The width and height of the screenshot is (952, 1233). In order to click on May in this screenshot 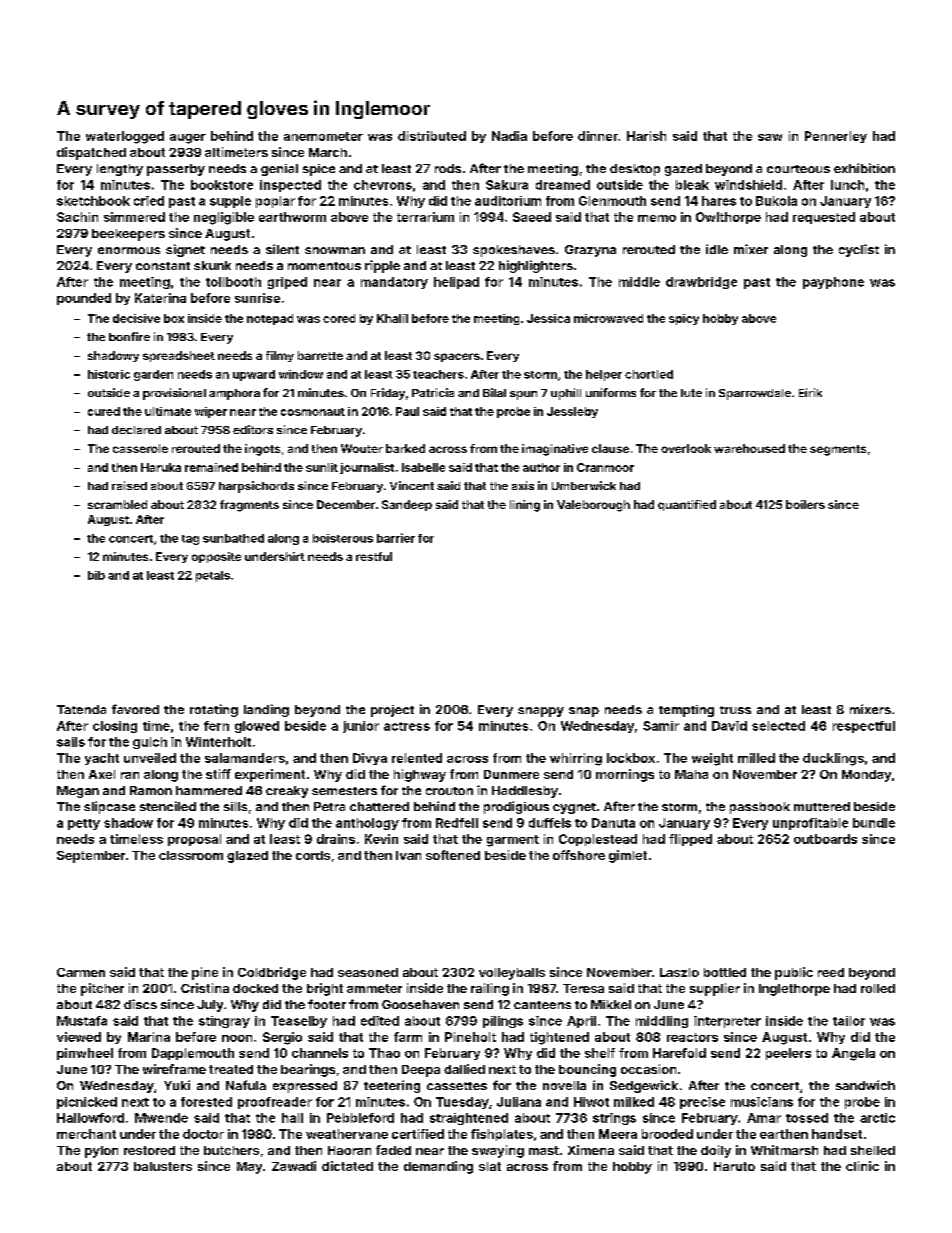, I will do `click(249, 1168)`.
